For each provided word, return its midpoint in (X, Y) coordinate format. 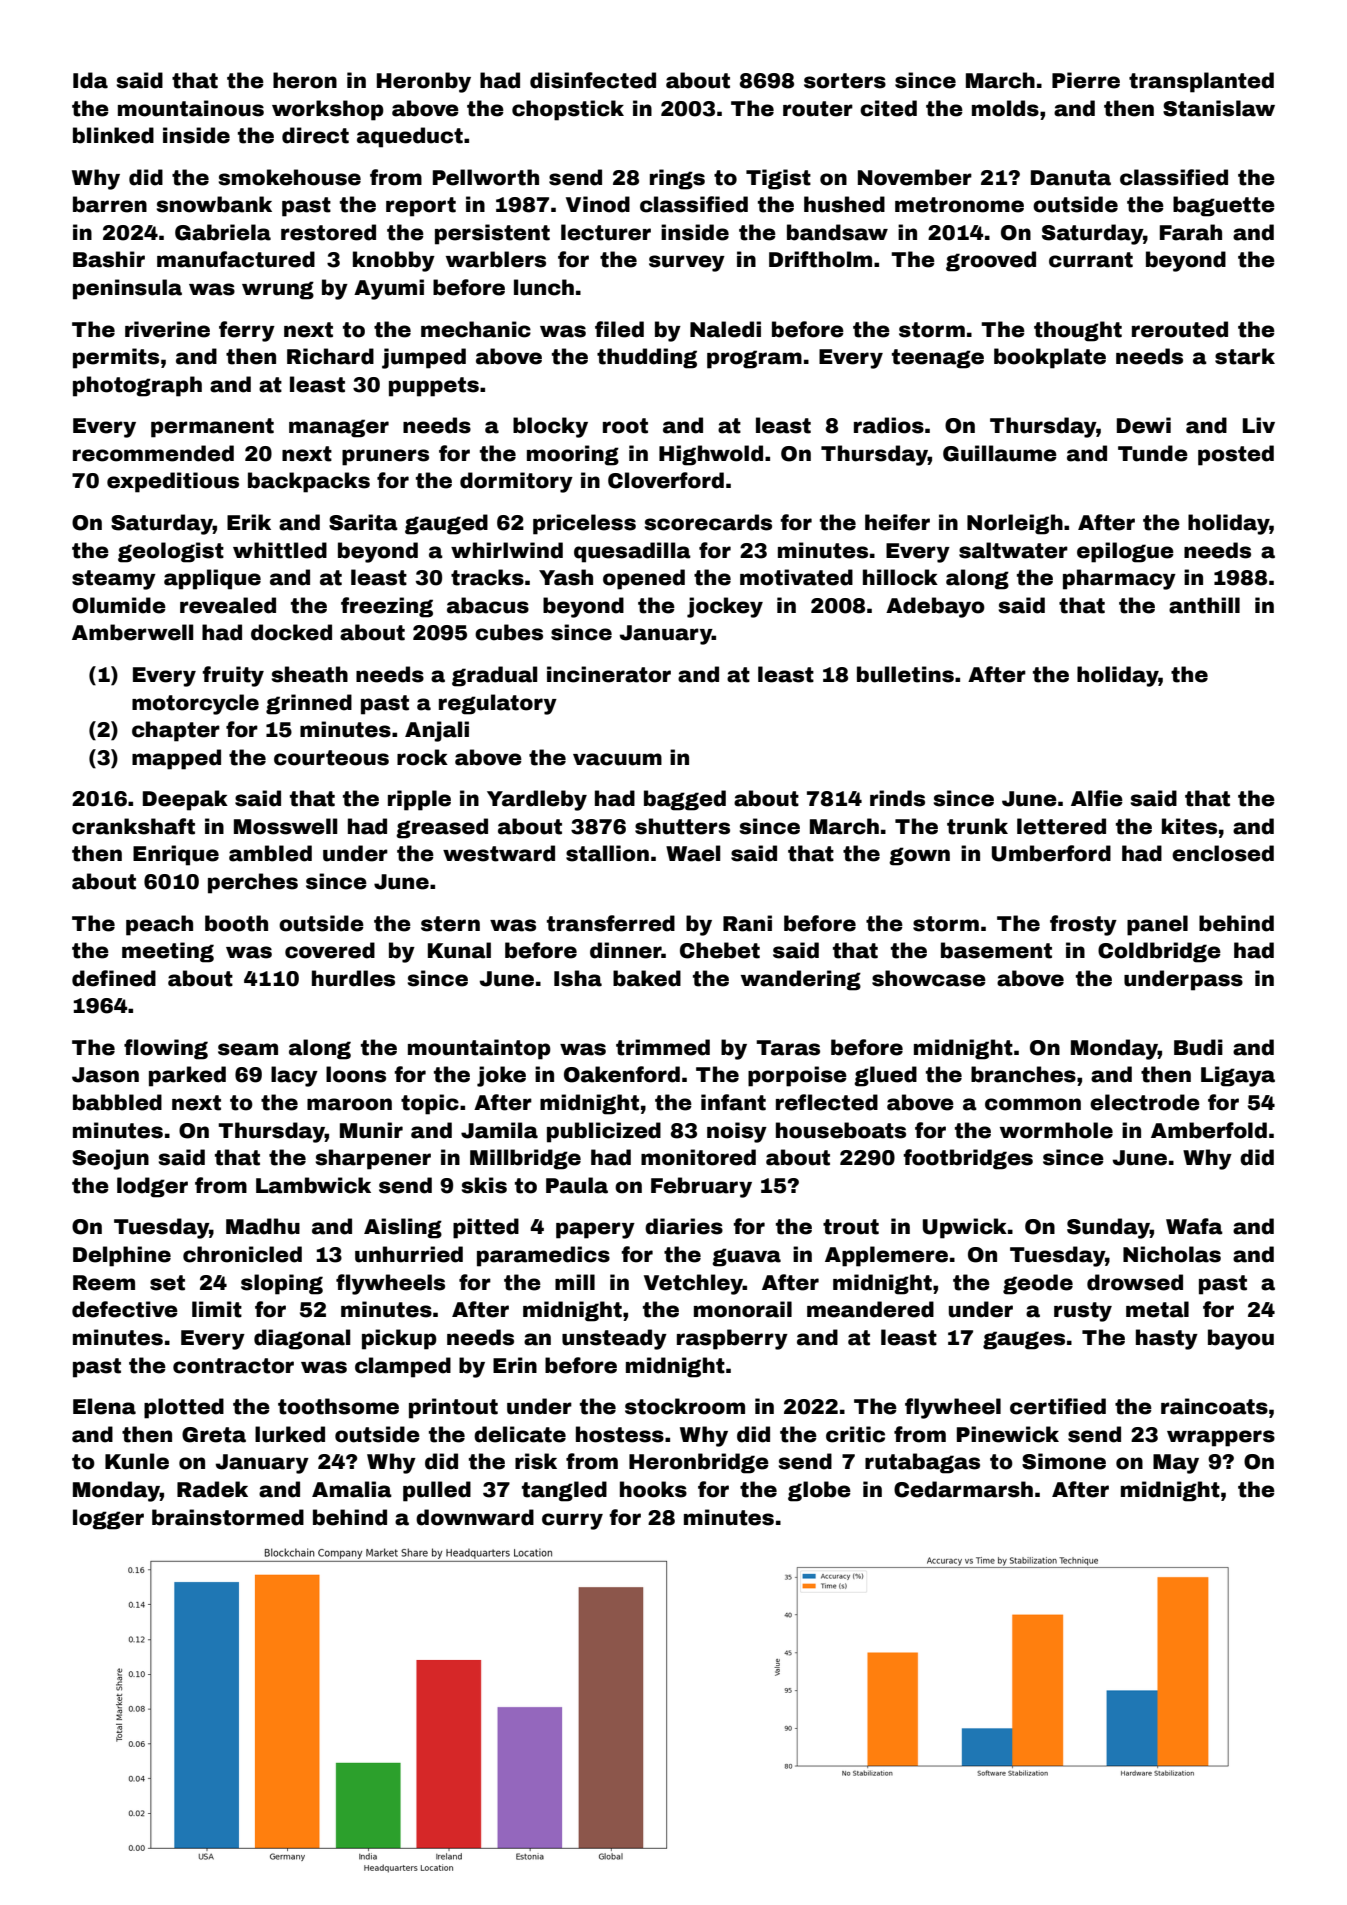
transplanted (1201, 82)
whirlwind (507, 550)
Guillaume (1000, 453)
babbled (117, 1102)
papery (595, 1230)
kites (1189, 826)
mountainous (191, 108)
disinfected (593, 80)
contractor (233, 1366)
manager (339, 428)
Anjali (437, 731)
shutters (682, 826)
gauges (1024, 1340)
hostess (620, 1434)
